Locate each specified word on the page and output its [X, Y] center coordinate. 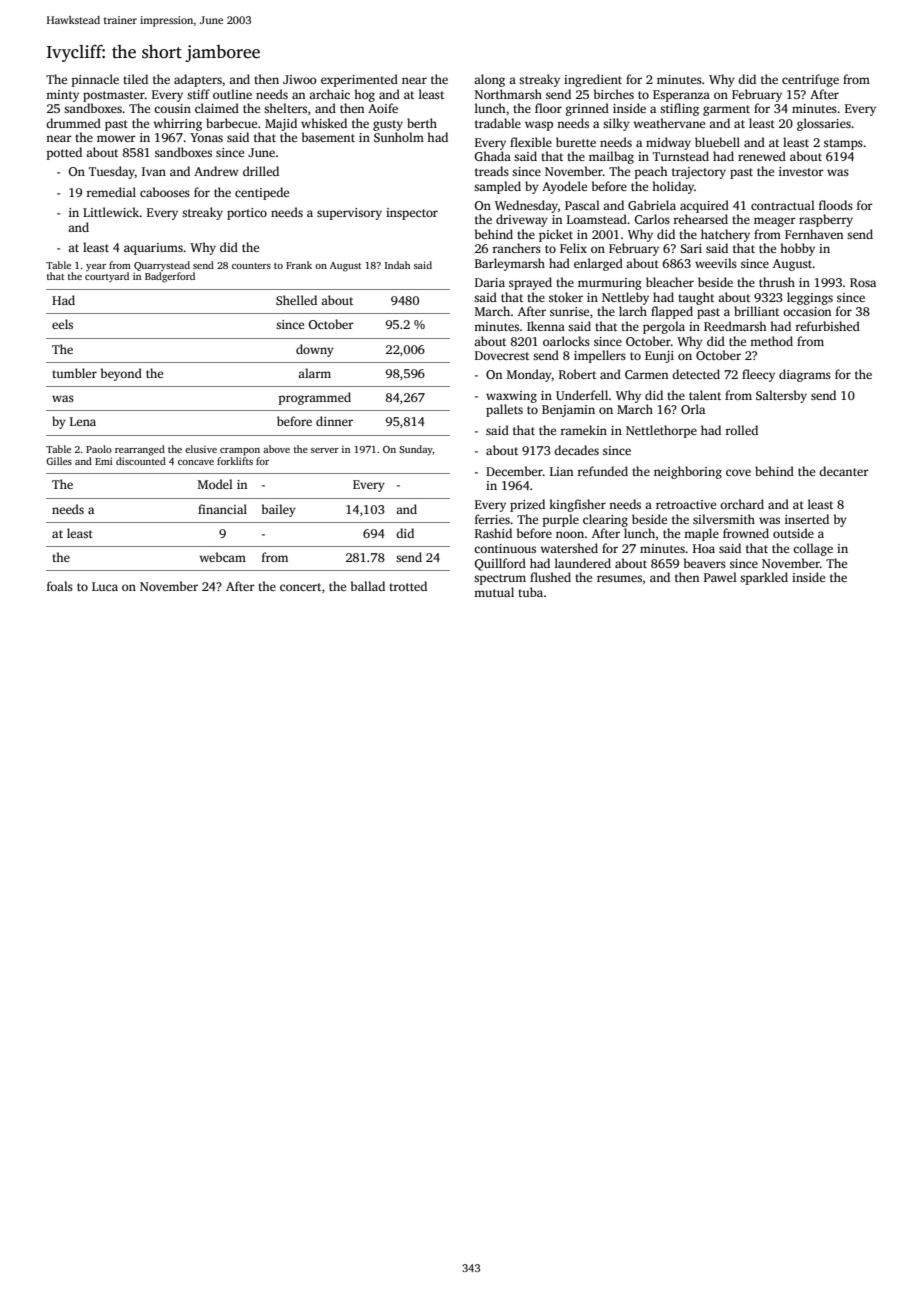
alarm [314, 373]
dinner [334, 421]
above [276, 449]
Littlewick [111, 212]
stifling [679, 109]
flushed [550, 577]
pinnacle [95, 80]
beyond [121, 374]
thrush [777, 282]
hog [364, 95]
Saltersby [781, 396]
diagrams [805, 375]
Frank [299, 265]
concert [300, 587]
